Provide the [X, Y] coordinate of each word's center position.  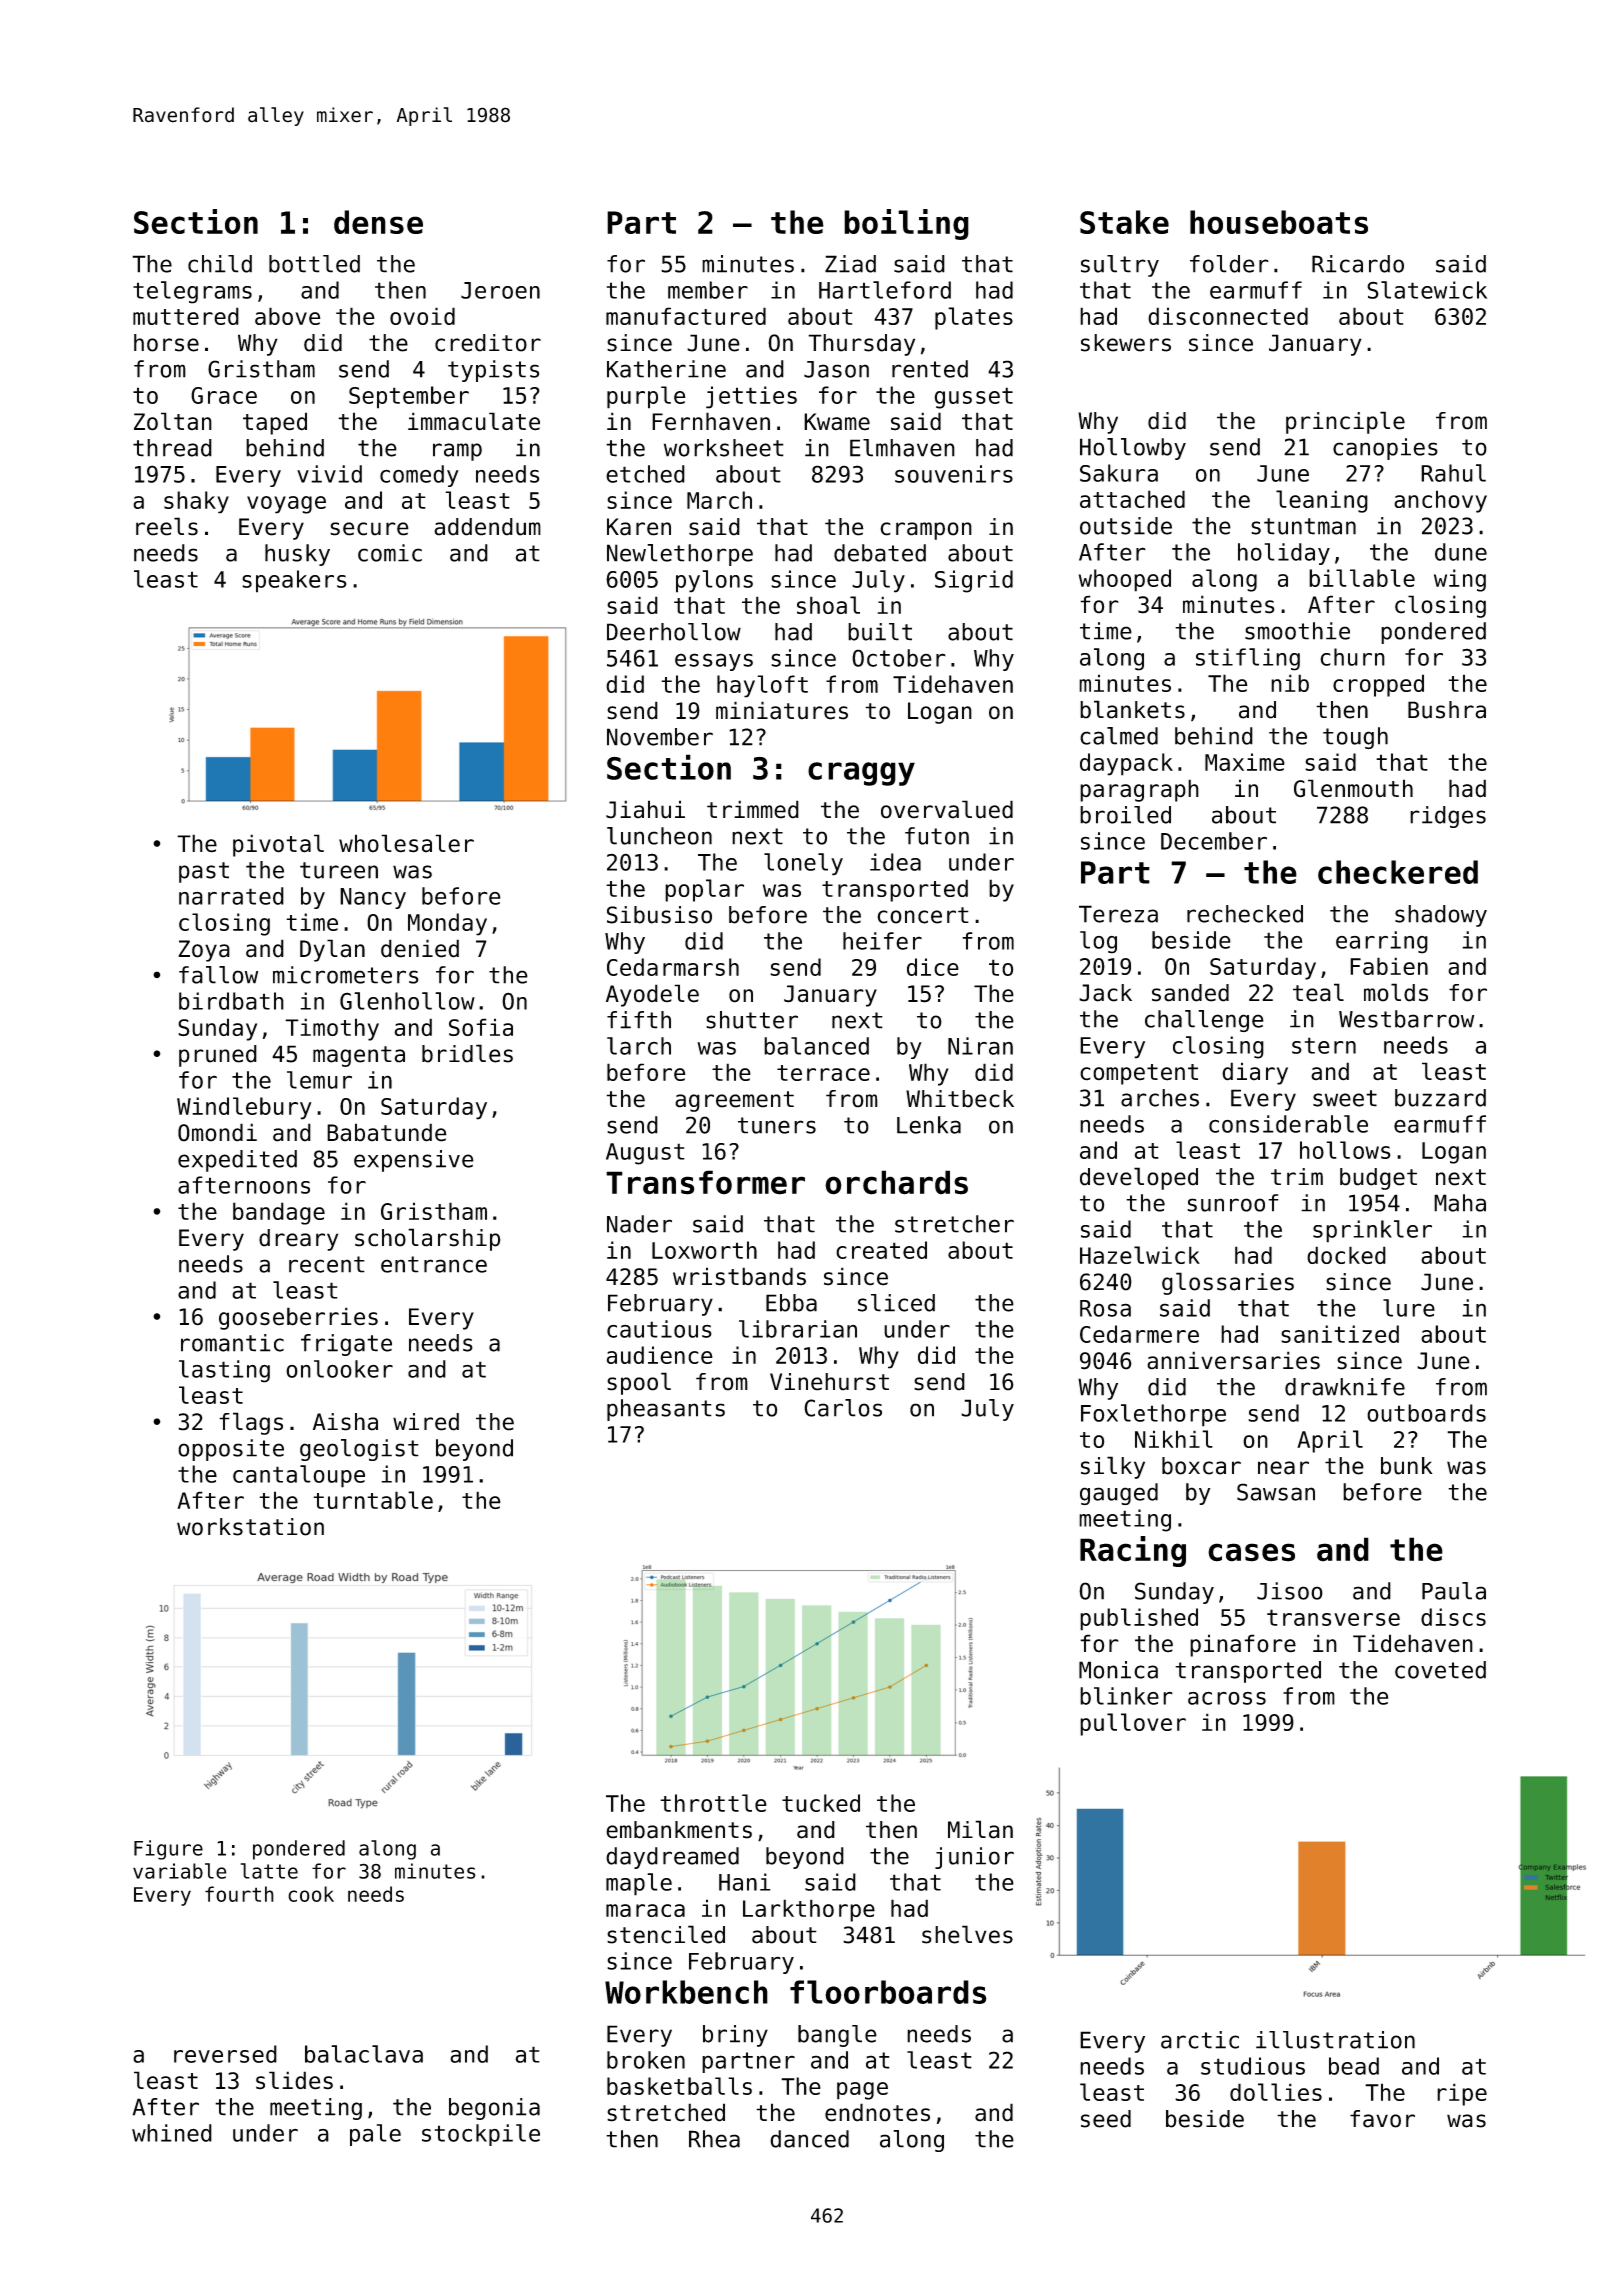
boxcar [1201, 1466]
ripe [1462, 2094]
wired [426, 1422]
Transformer [705, 1182]
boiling [906, 224]
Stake [1124, 222]
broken [646, 2060]
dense [378, 222]
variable [180, 1871]
